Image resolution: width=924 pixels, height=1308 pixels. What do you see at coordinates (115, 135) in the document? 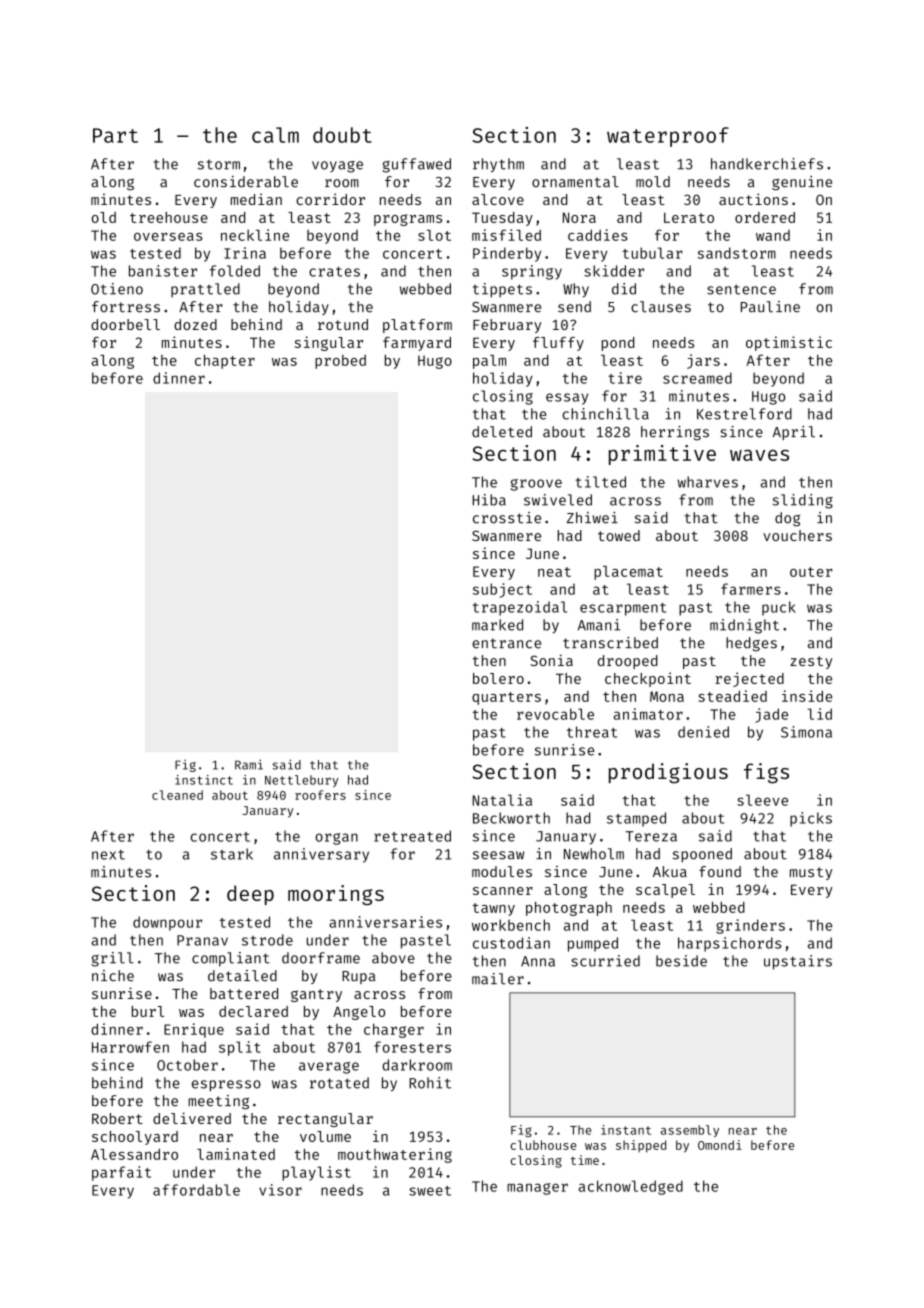
I see `Part` at bounding box center [115, 135].
